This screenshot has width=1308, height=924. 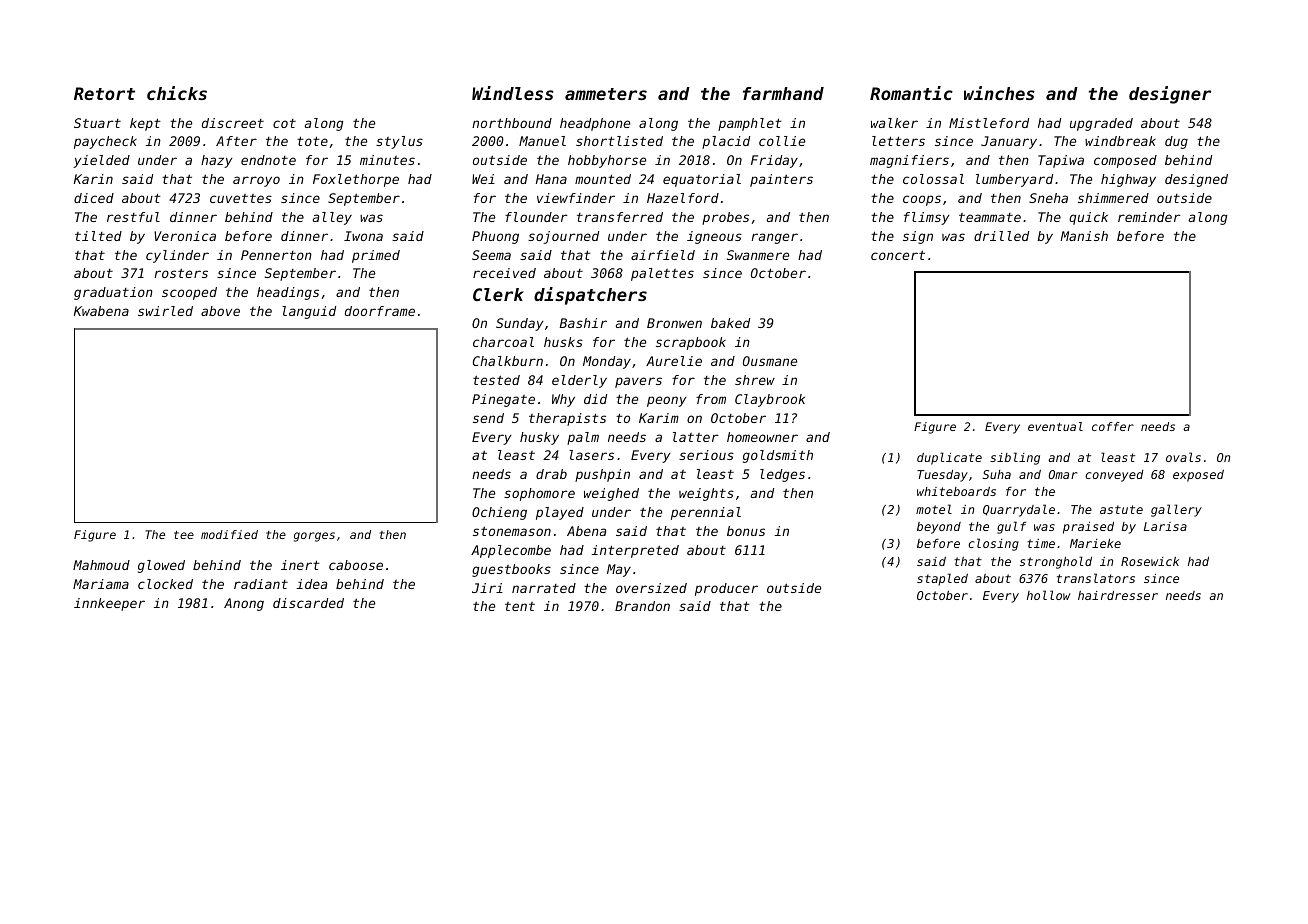 I want to click on colossal, so click(x=933, y=179).
